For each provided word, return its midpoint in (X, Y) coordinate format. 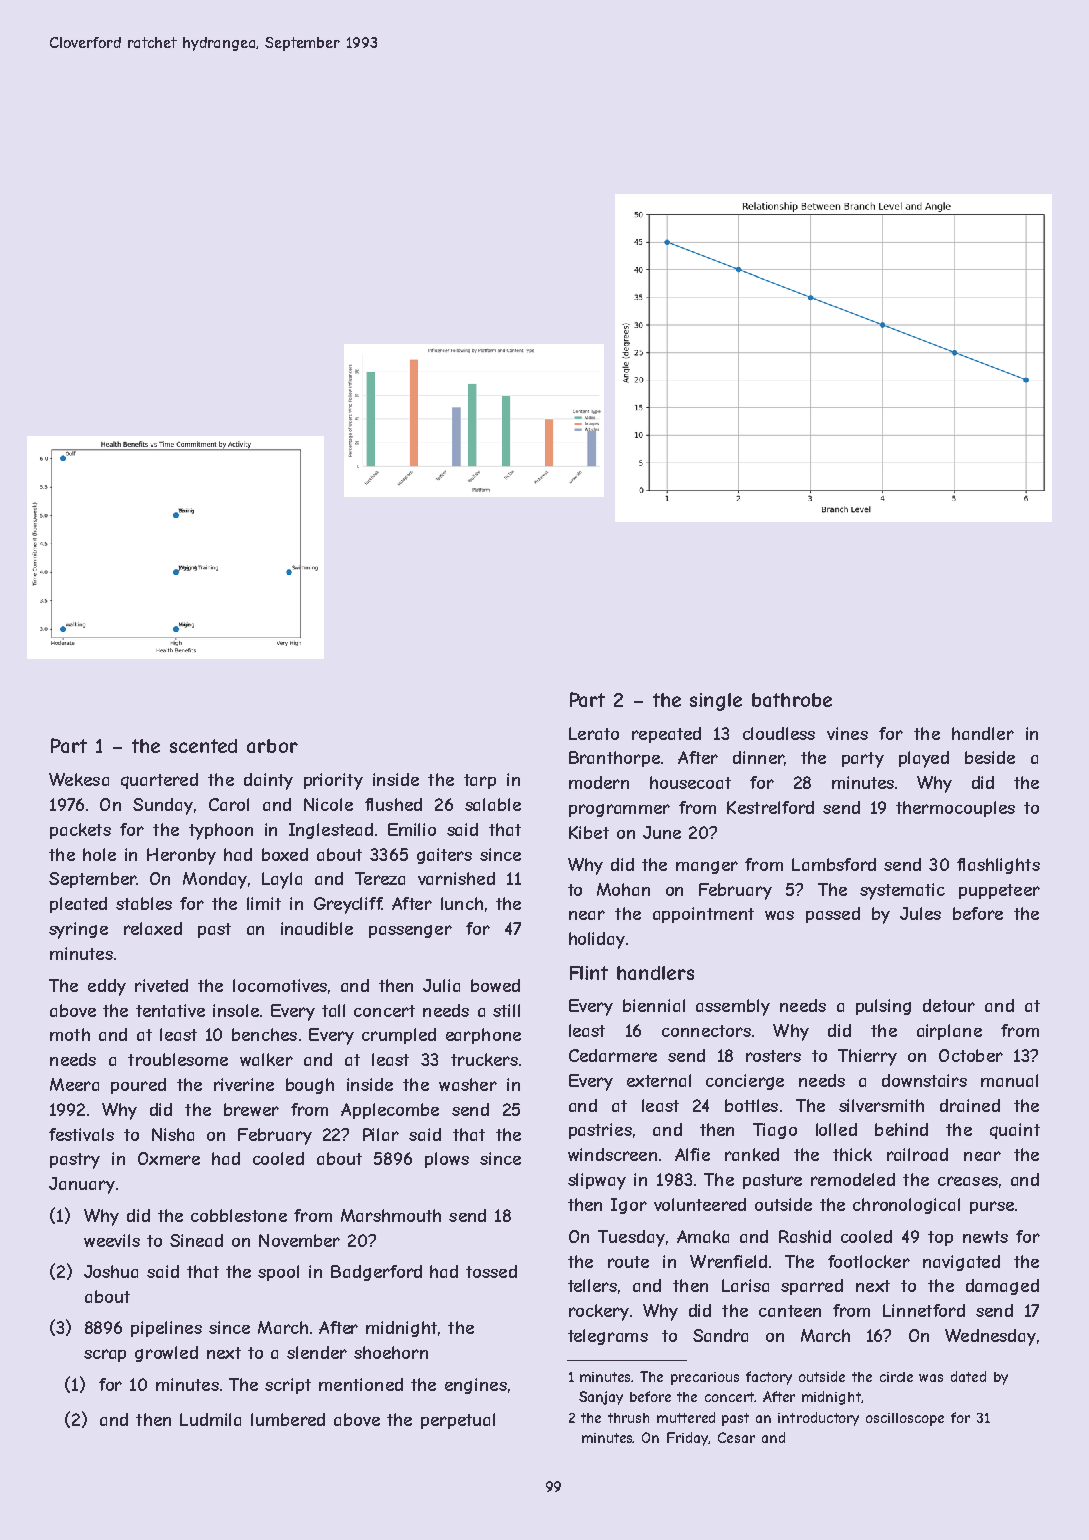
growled (166, 1354)
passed (833, 915)
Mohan (623, 889)
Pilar (381, 1134)
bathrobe (792, 700)
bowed (495, 985)
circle (896, 1377)
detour (949, 1005)
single (716, 702)
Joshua (111, 1271)
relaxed (153, 928)
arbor (272, 746)
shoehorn (391, 1352)
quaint (1015, 1131)
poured (138, 1086)
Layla (282, 880)
